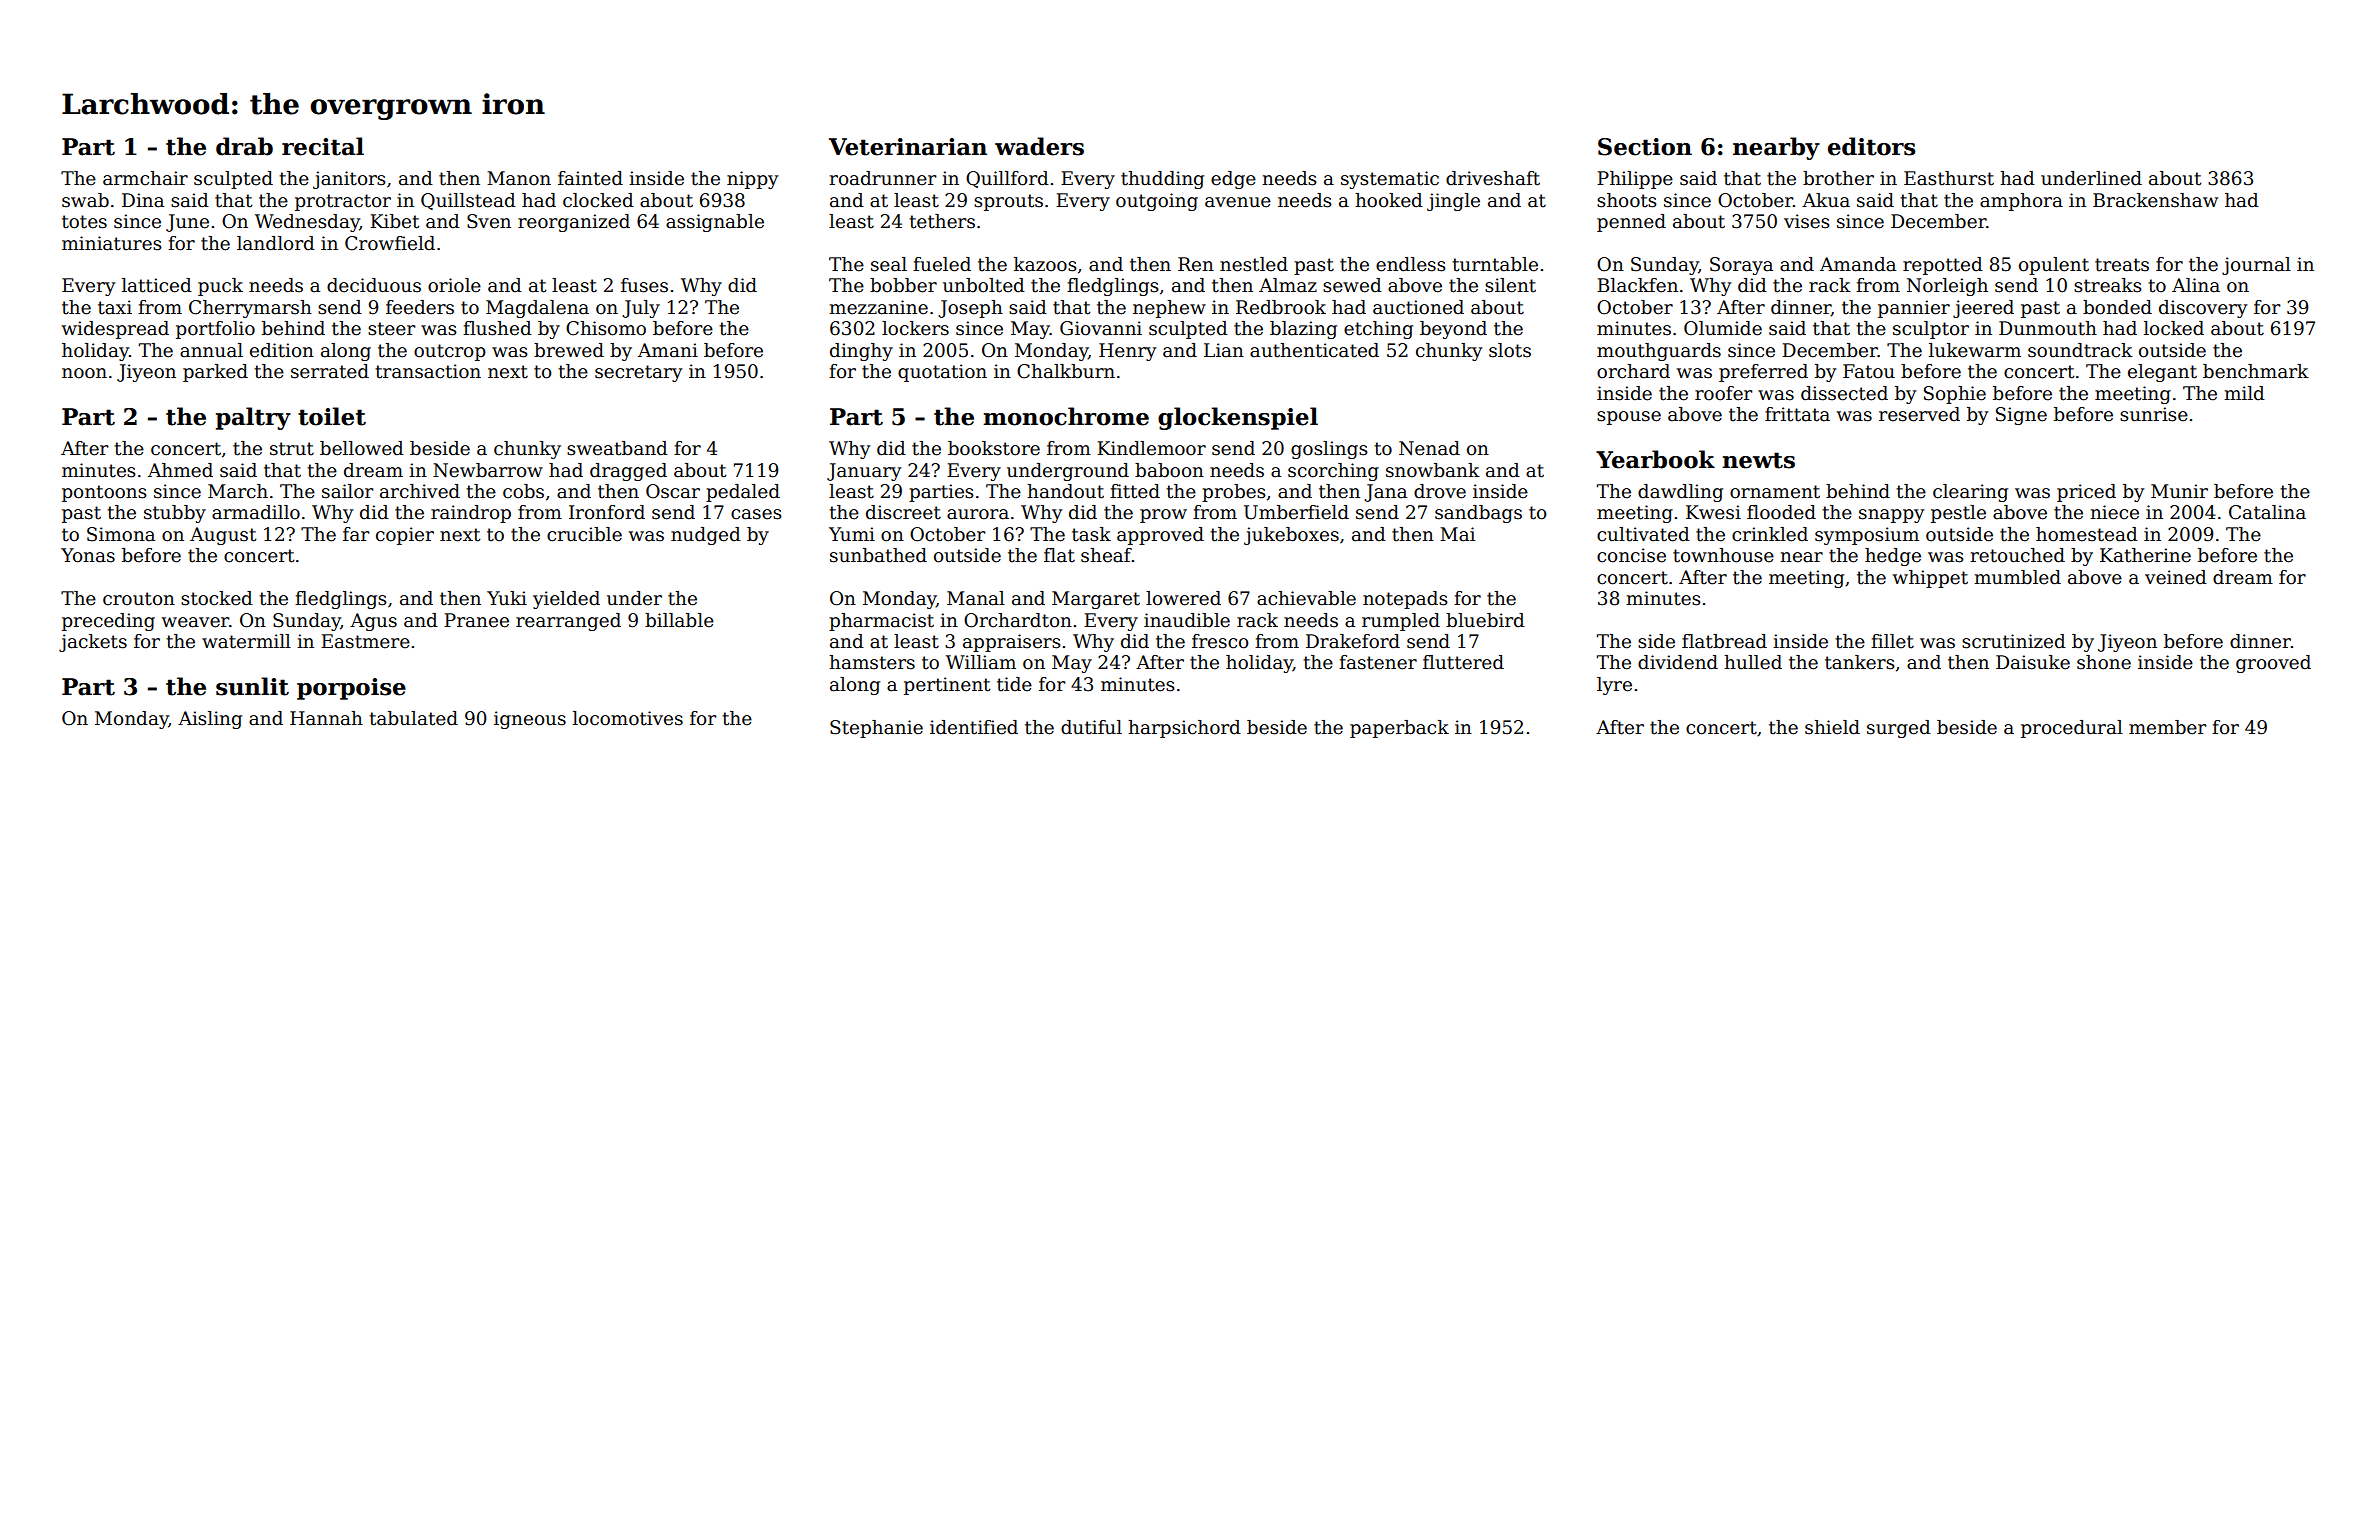 The height and width of the document is (1540, 2380). I want to click on sunlit, so click(252, 686).
